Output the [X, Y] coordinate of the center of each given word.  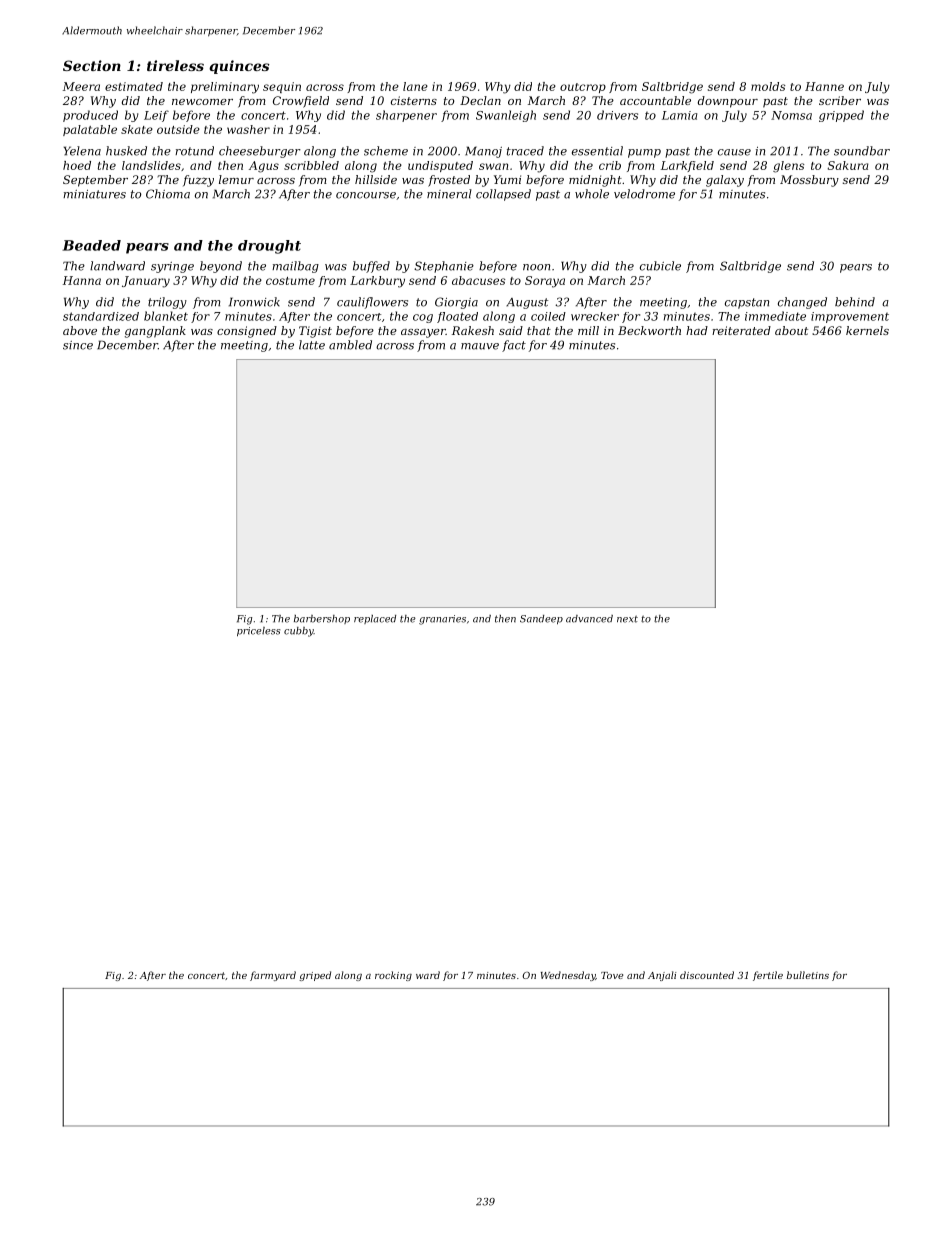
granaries [442, 620]
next [627, 619]
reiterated [741, 330]
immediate [775, 316]
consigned [247, 332]
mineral [449, 194]
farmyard [273, 976]
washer [248, 129]
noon [536, 267]
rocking [393, 976]
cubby [299, 632]
